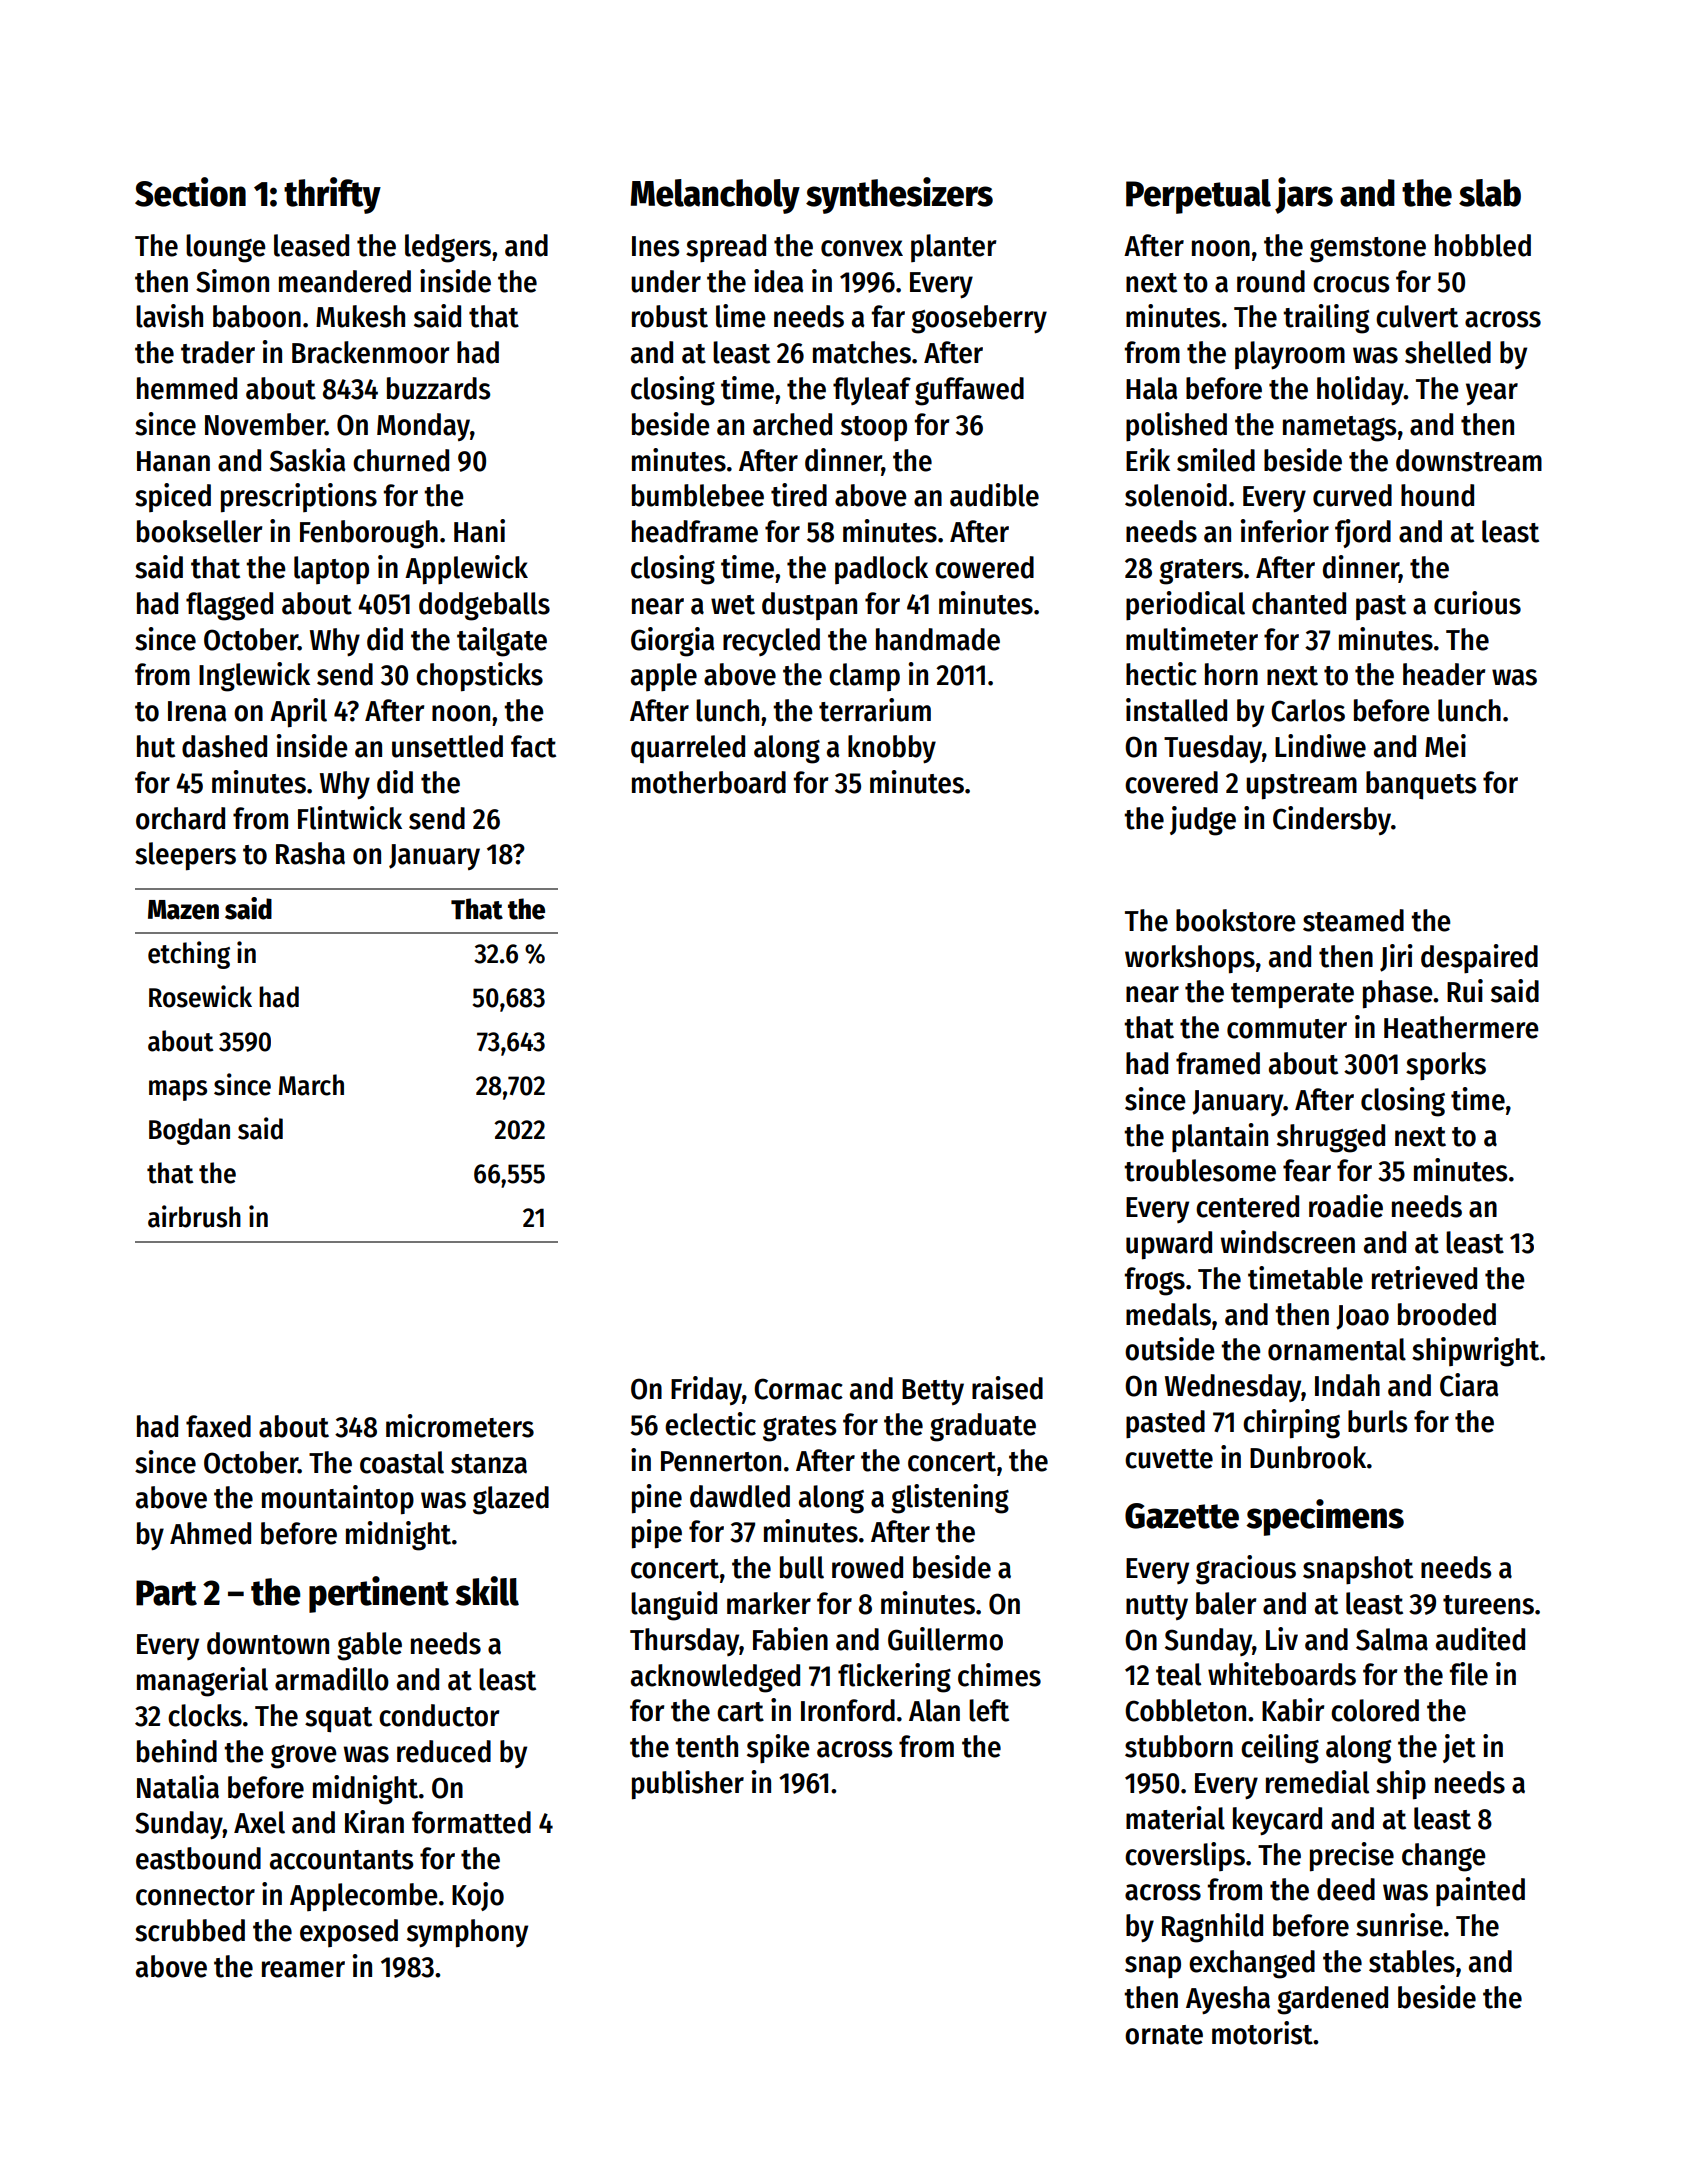  Describe the element at coordinates (945, 1639) in the image. I see `Guillermo` at that location.
